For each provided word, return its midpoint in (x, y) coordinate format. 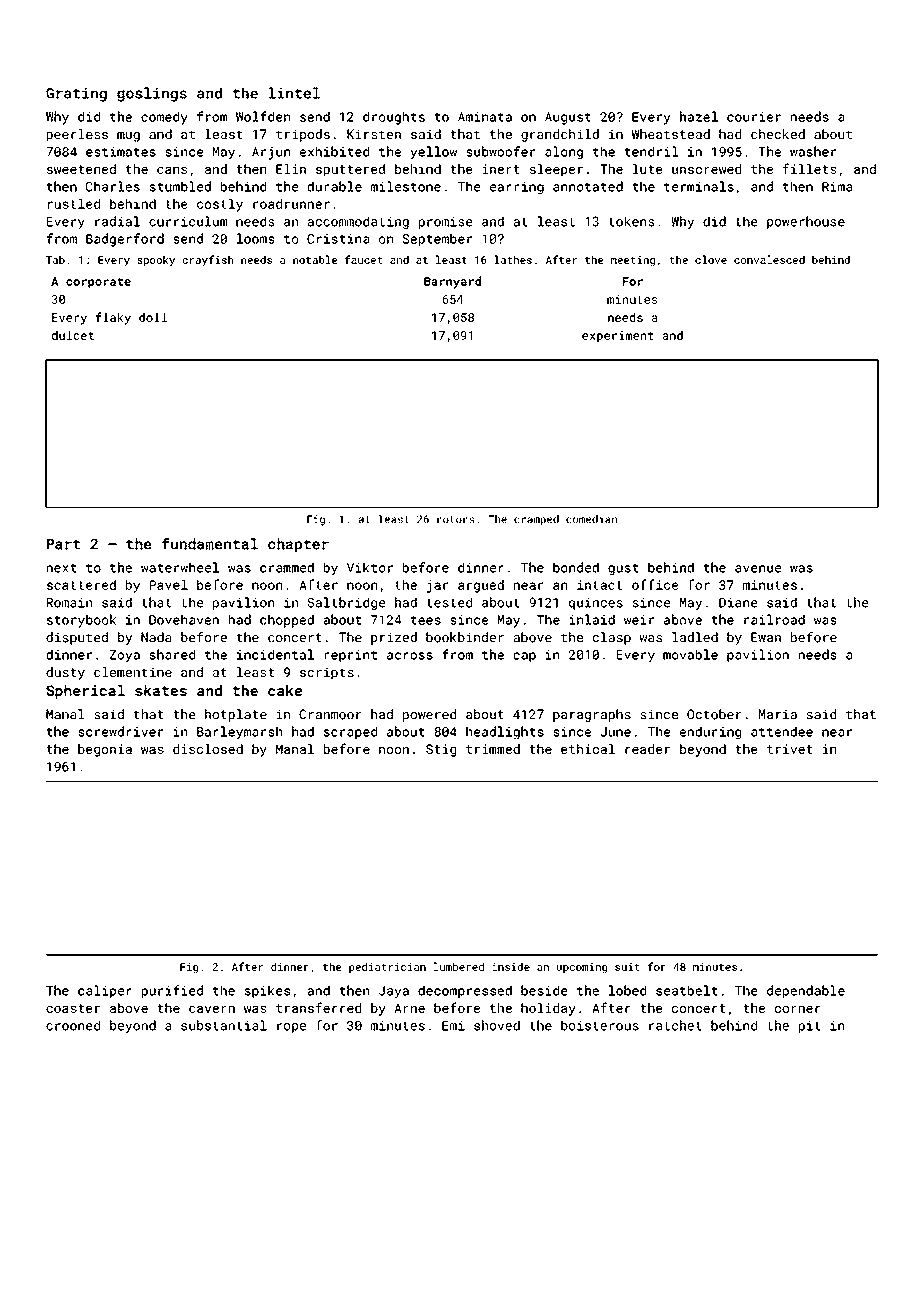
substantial (224, 1025)
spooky (156, 260)
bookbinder (465, 637)
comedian (591, 519)
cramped (536, 520)
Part (63, 544)
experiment (618, 337)
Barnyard (452, 282)
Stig (441, 750)
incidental (275, 654)
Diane (738, 602)
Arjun (271, 153)
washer (813, 151)
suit (627, 967)
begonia (105, 750)
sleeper (556, 170)
